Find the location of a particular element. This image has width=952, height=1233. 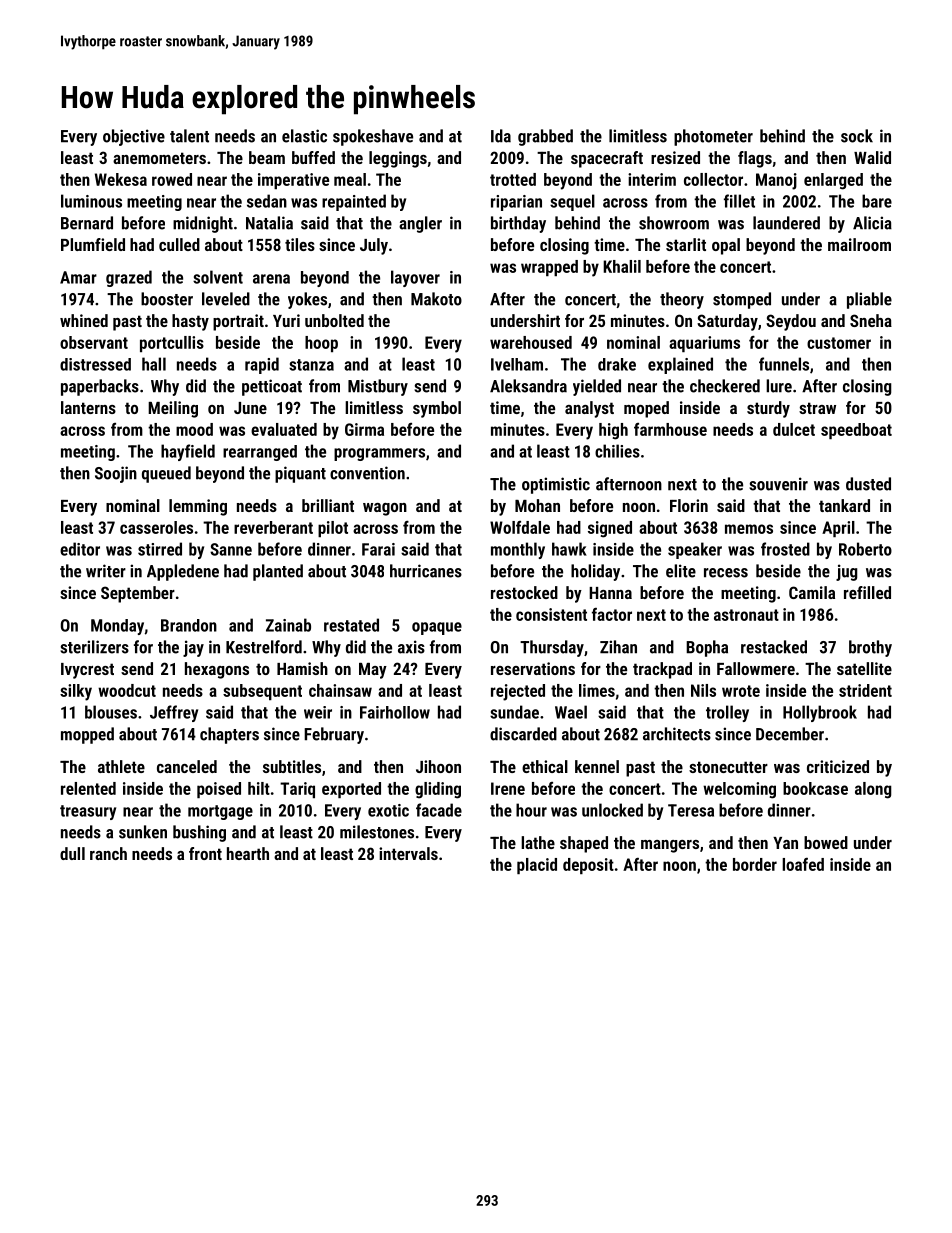

objective is located at coordinates (134, 137).
